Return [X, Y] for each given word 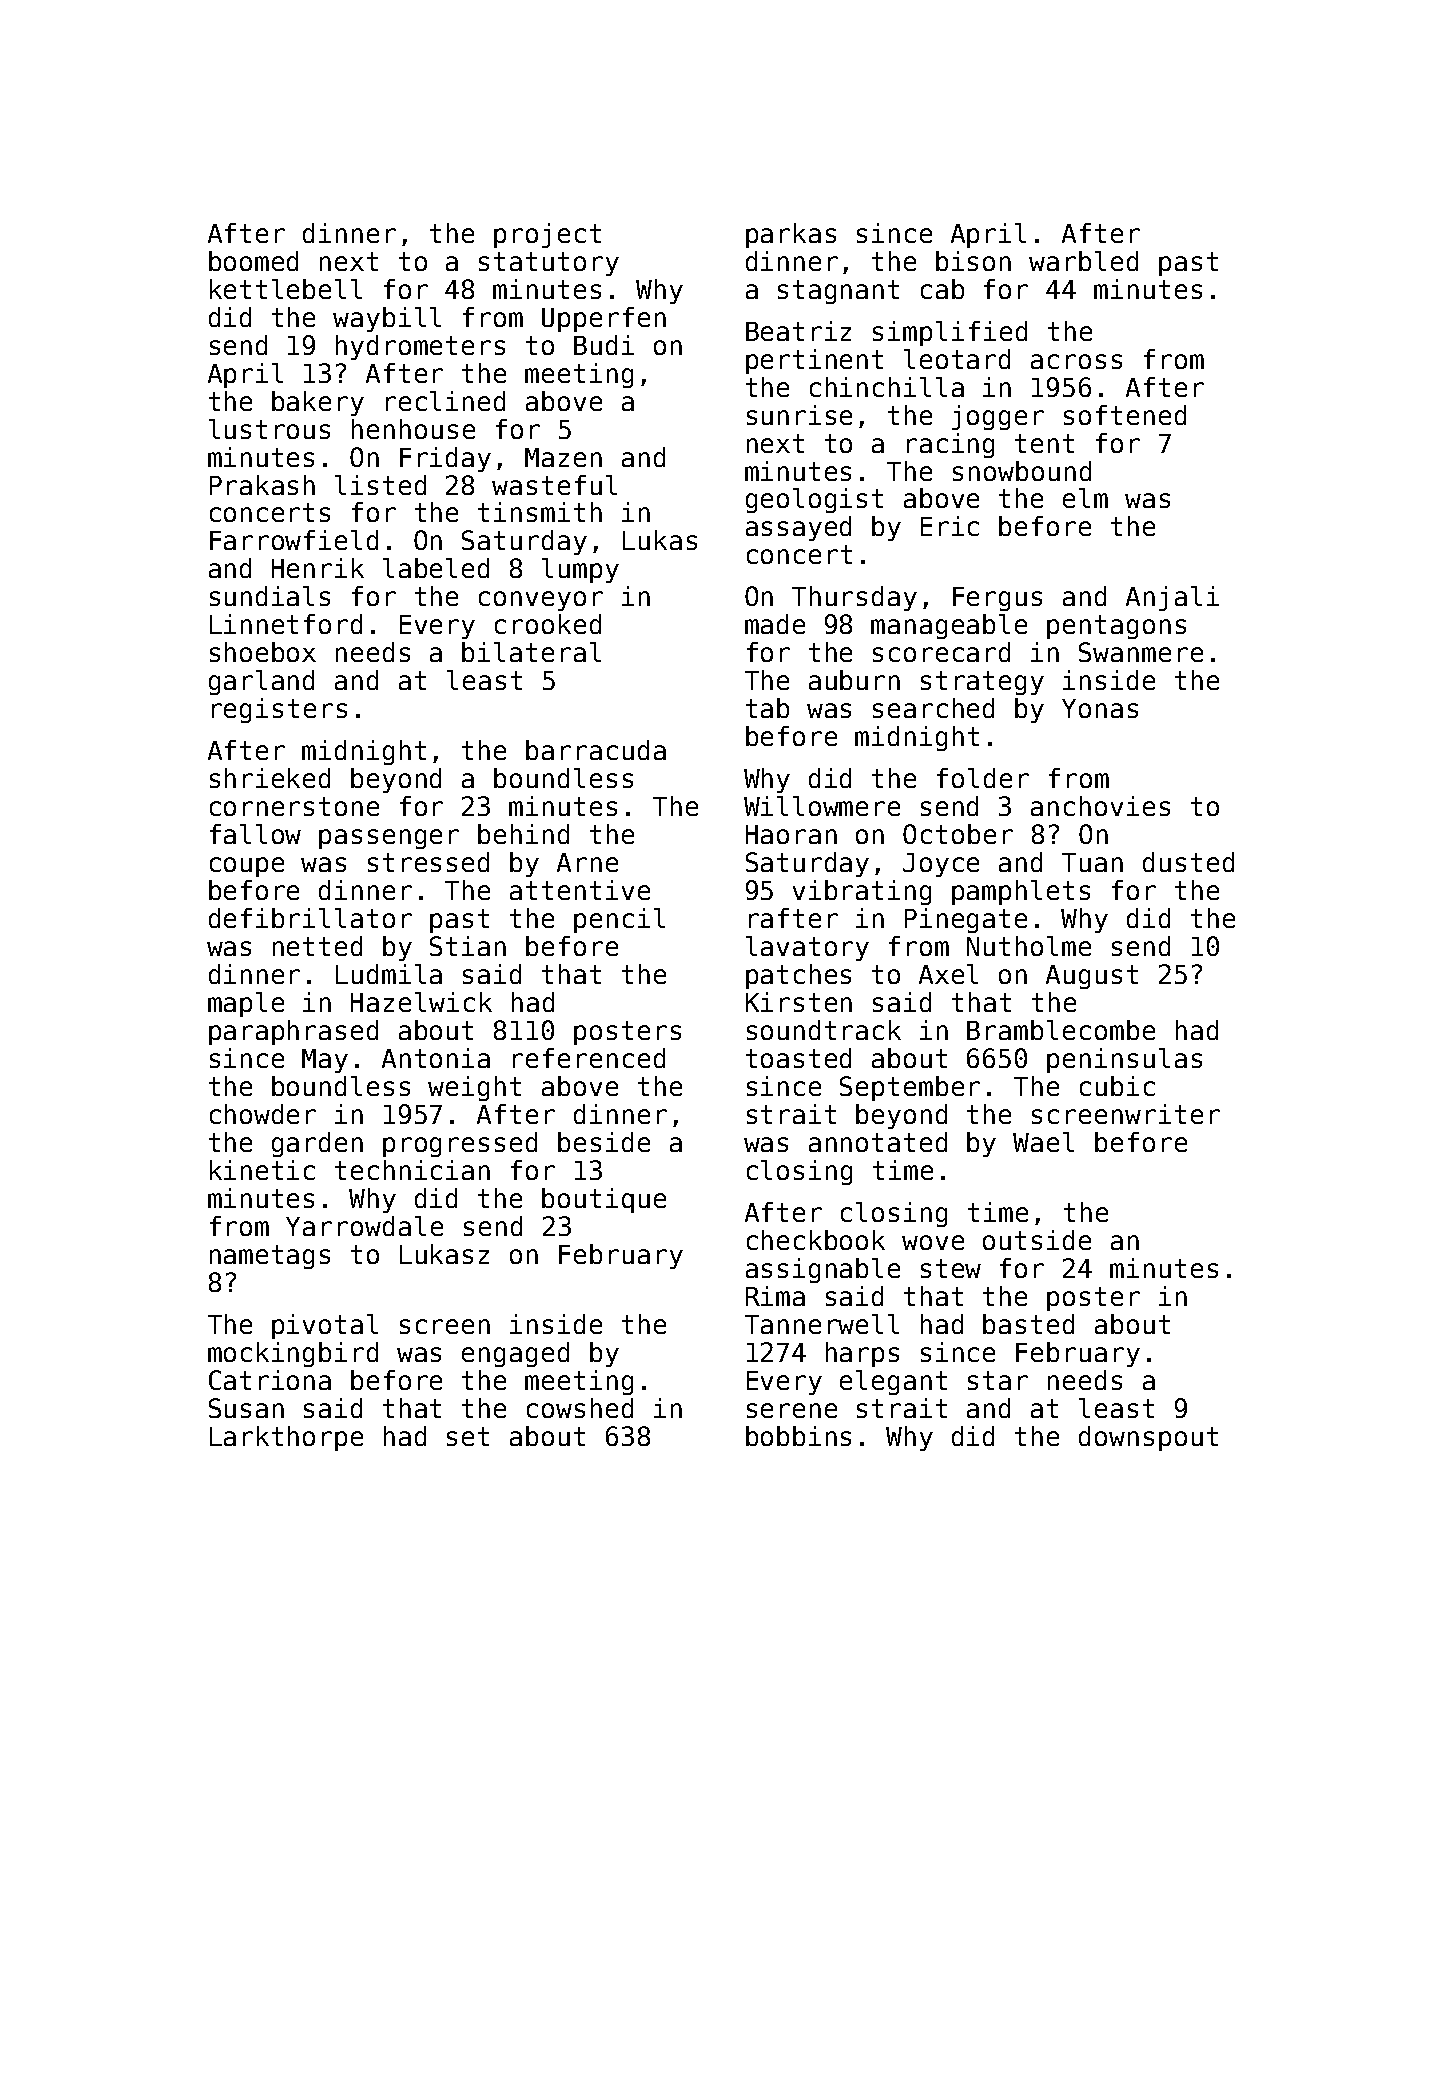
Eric [950, 526]
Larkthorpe [286, 1438]
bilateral [531, 652]
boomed [253, 261]
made [775, 624]
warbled [1083, 261]
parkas [791, 235]
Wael [1043, 1142]
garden [317, 1144]
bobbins [798, 1436]
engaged [515, 1354]
